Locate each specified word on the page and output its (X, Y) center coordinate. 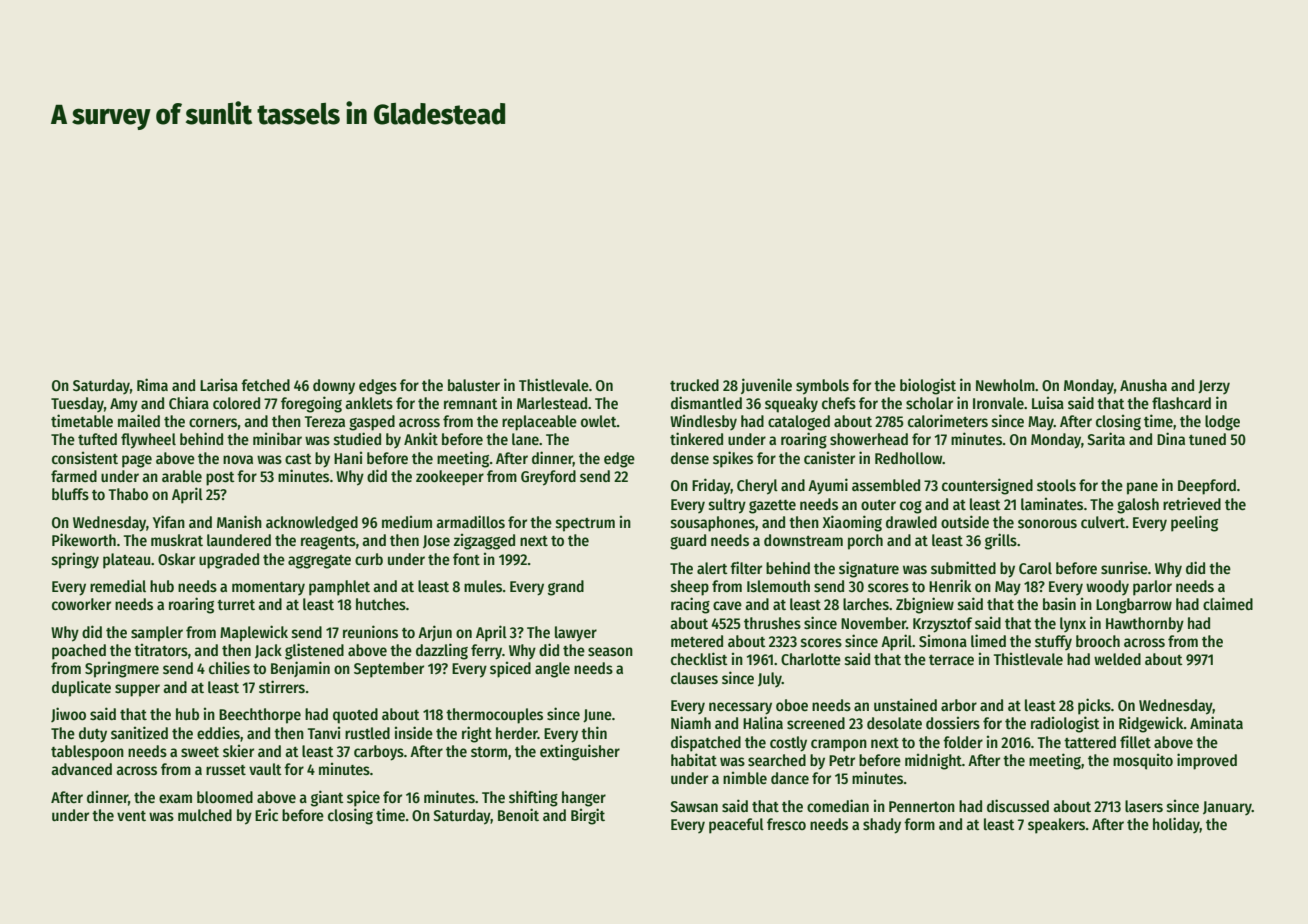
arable (182, 476)
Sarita (1106, 438)
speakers (1056, 826)
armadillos (470, 522)
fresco (786, 824)
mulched (205, 815)
